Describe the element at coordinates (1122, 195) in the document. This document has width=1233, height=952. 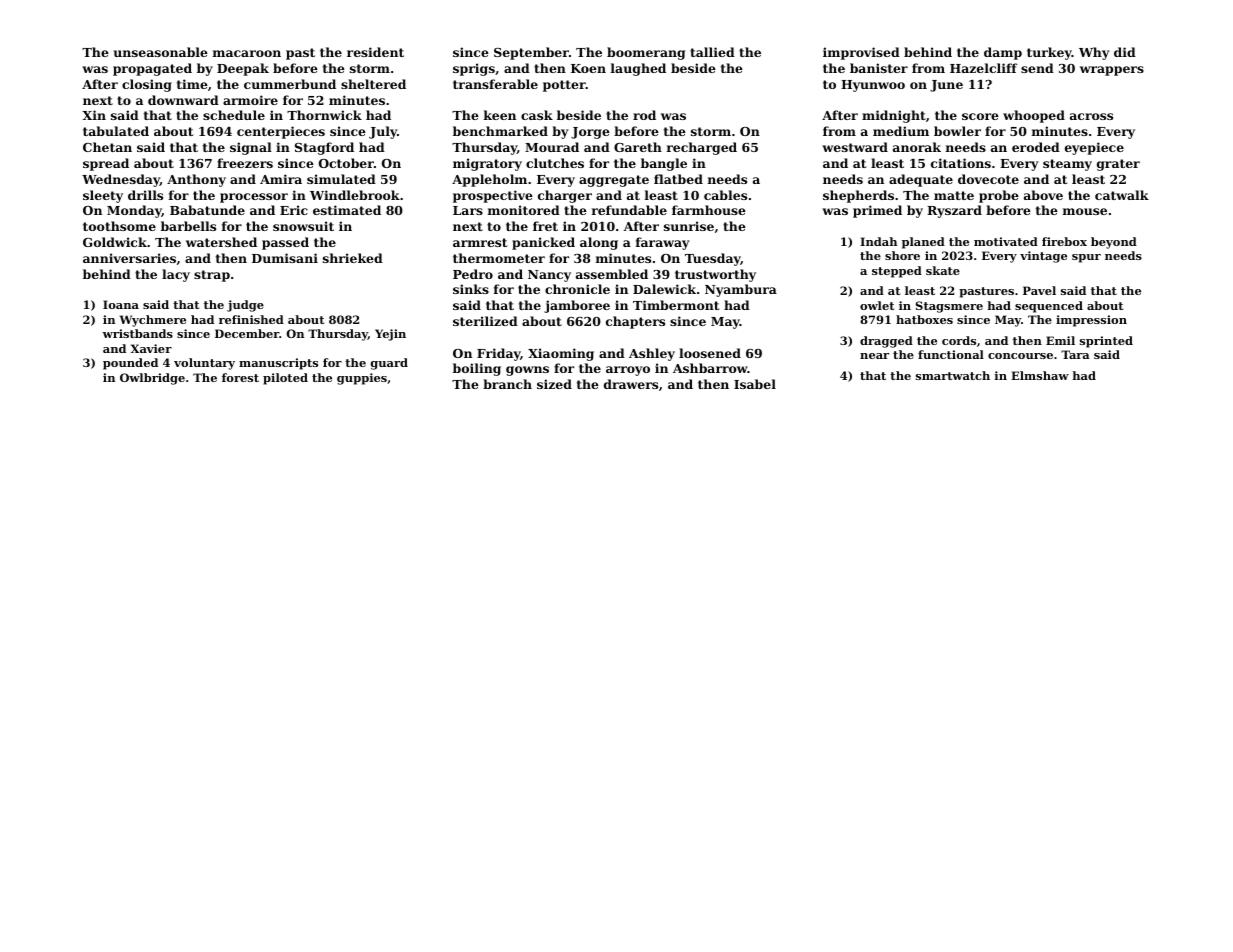
I see `catwalk` at that location.
